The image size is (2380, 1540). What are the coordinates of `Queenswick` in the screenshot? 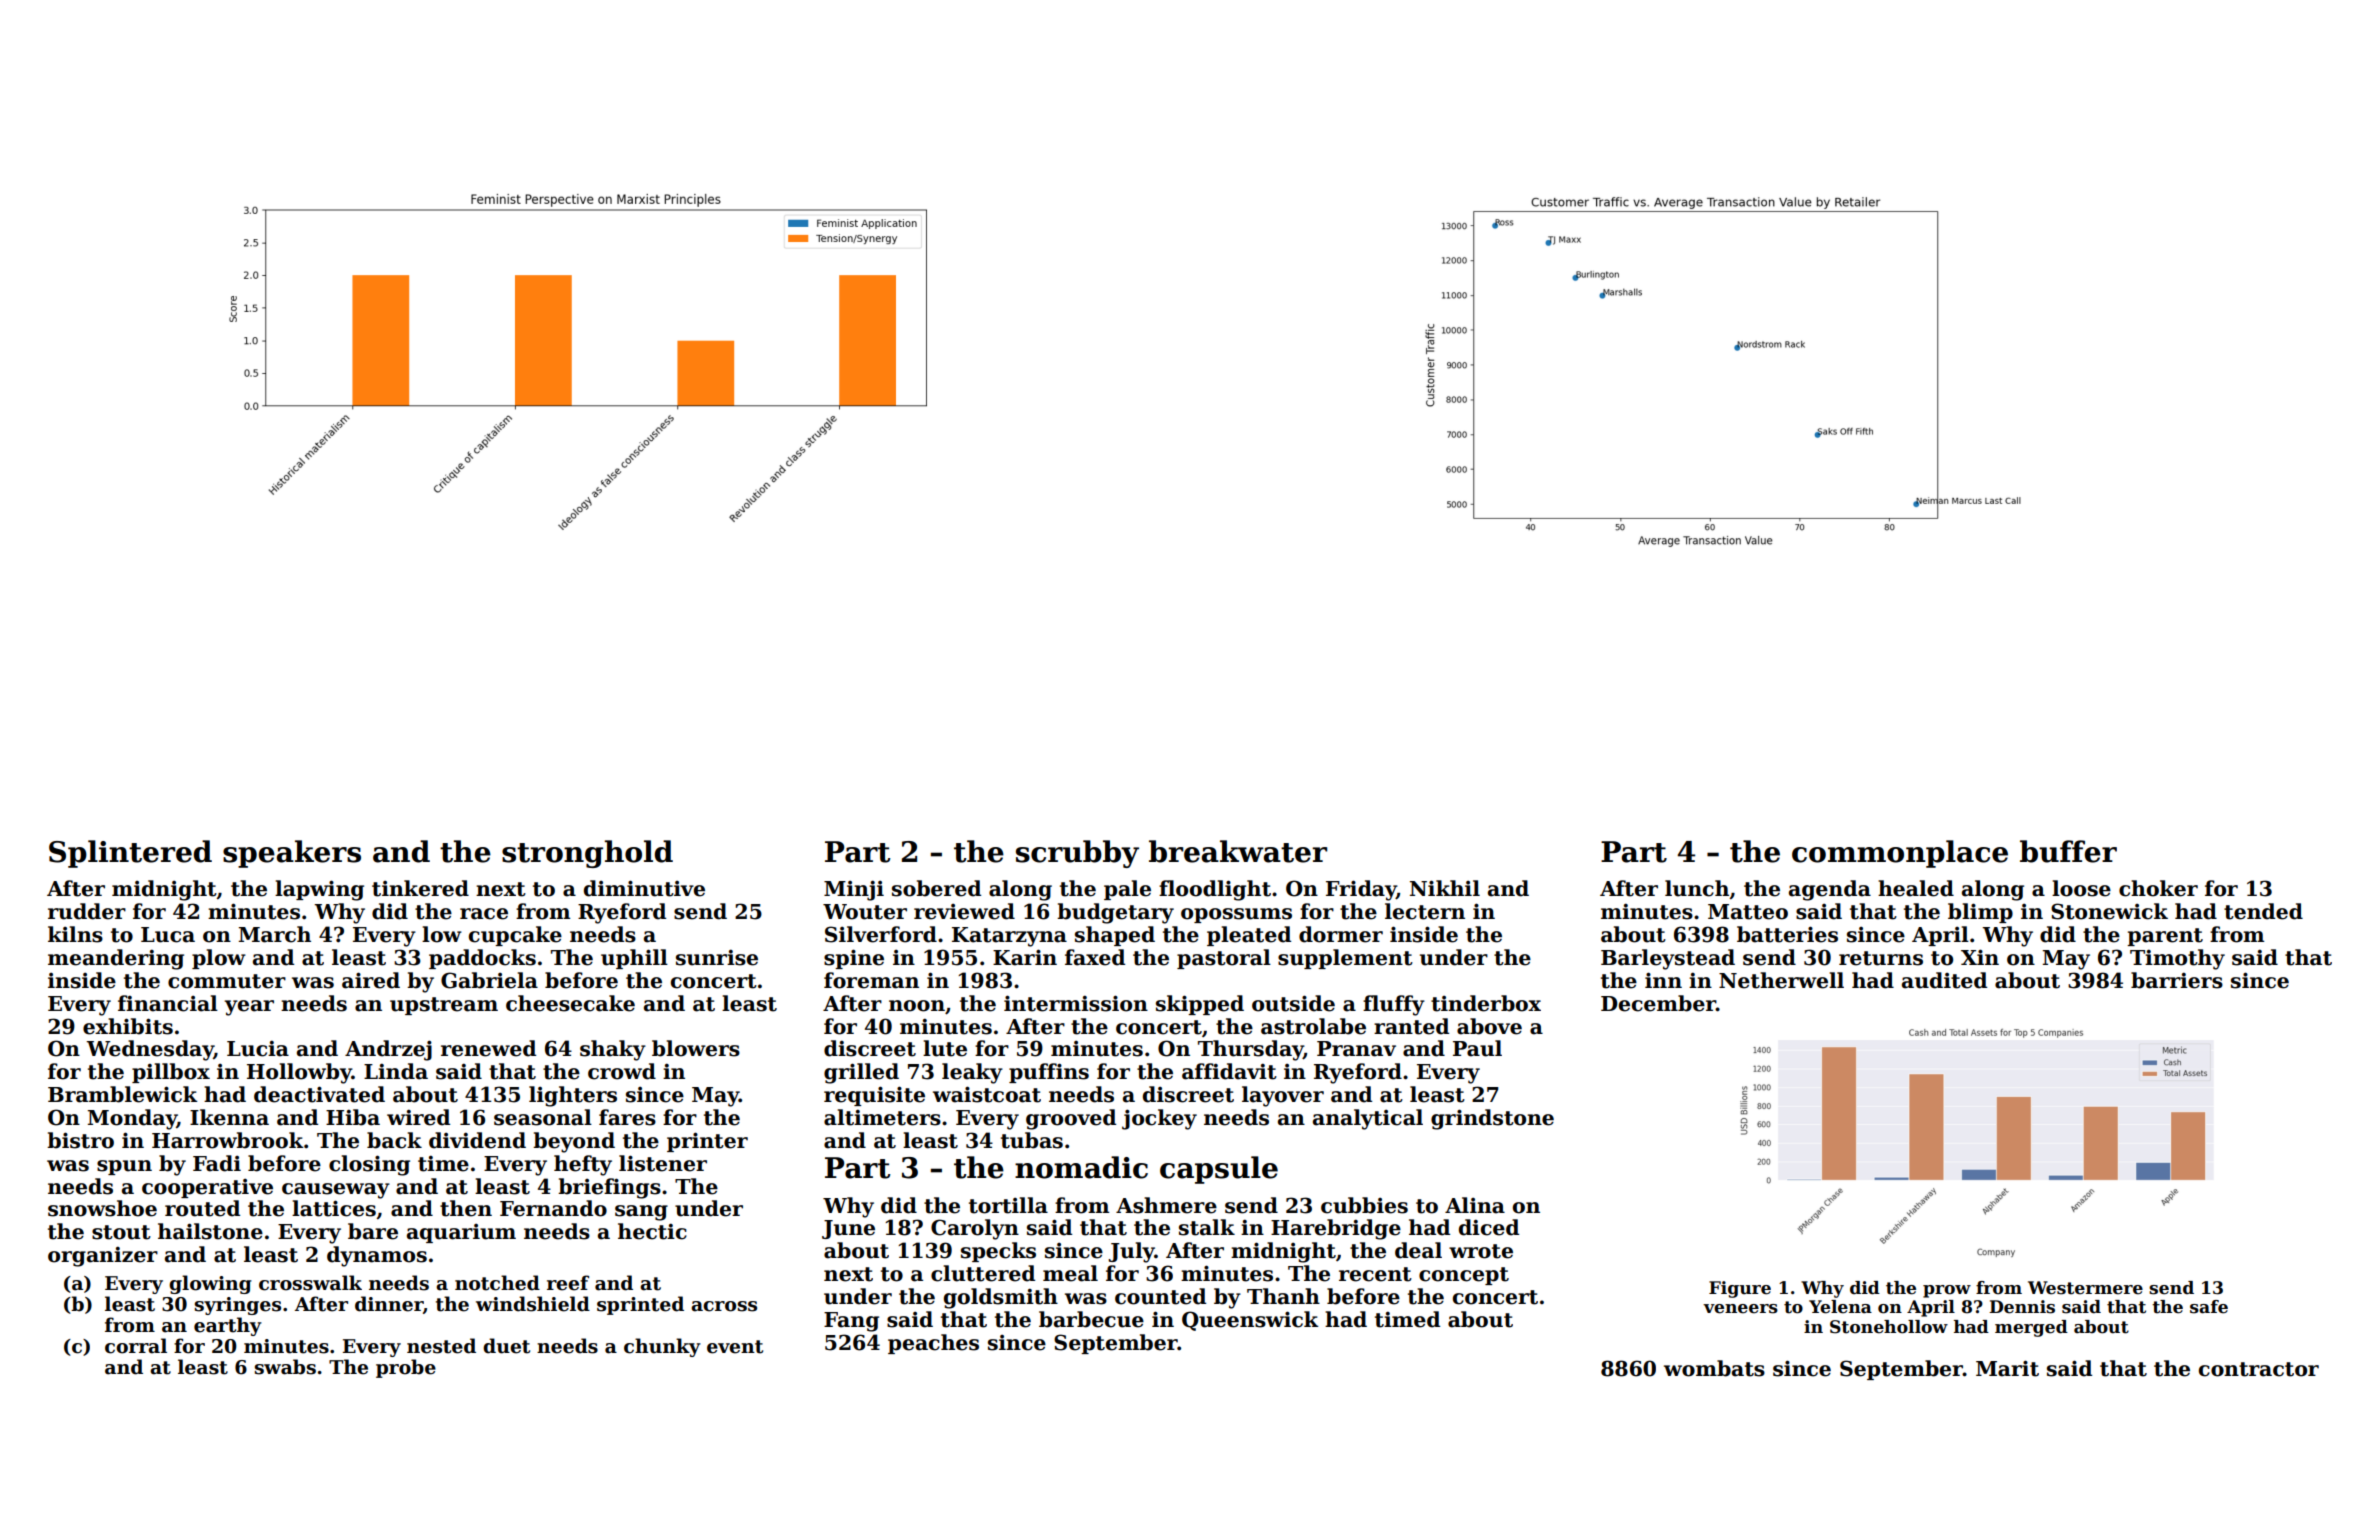 It's located at (1250, 1321).
